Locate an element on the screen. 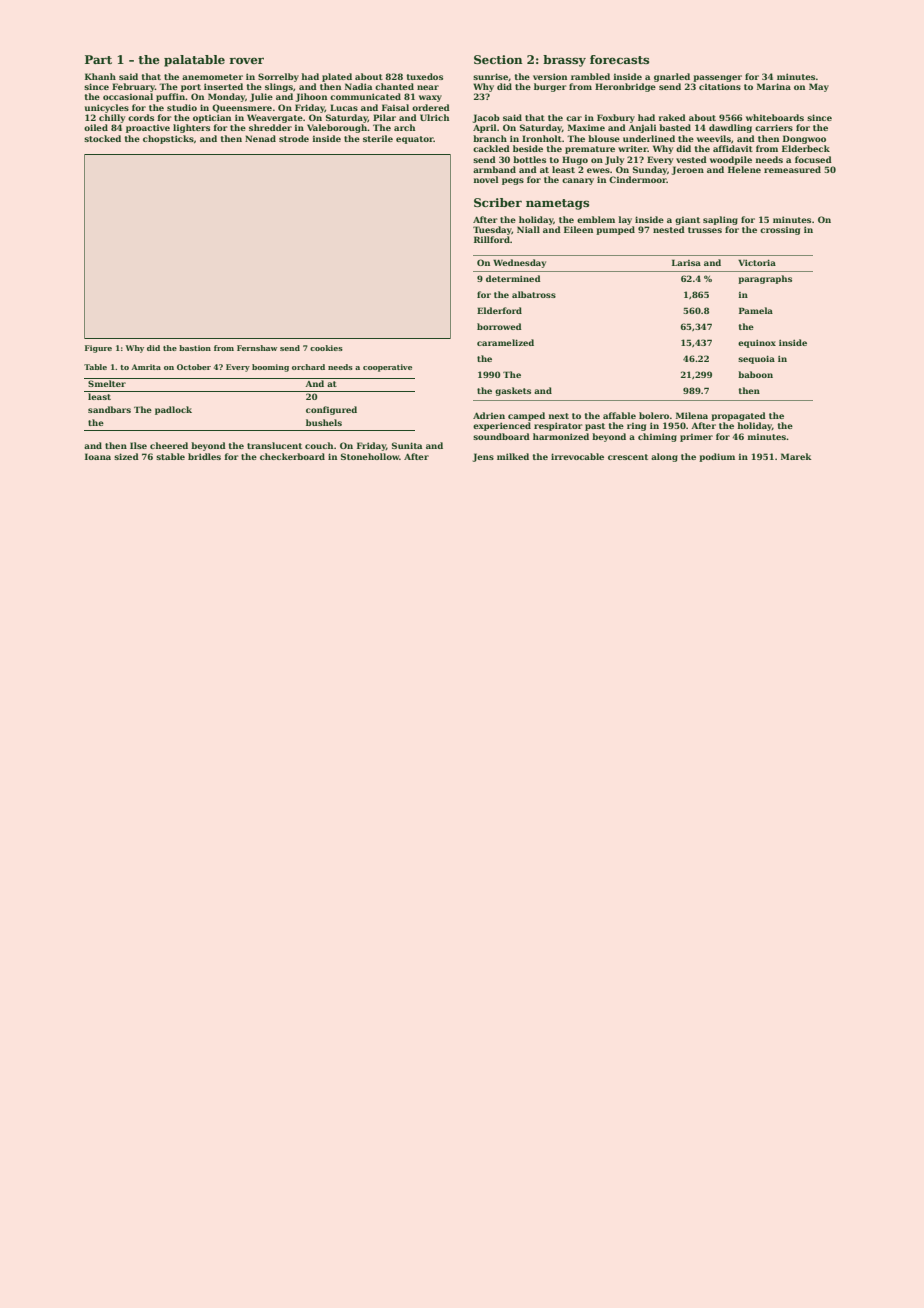 Image resolution: width=924 pixels, height=1308 pixels. caramelized is located at coordinates (505, 342).
